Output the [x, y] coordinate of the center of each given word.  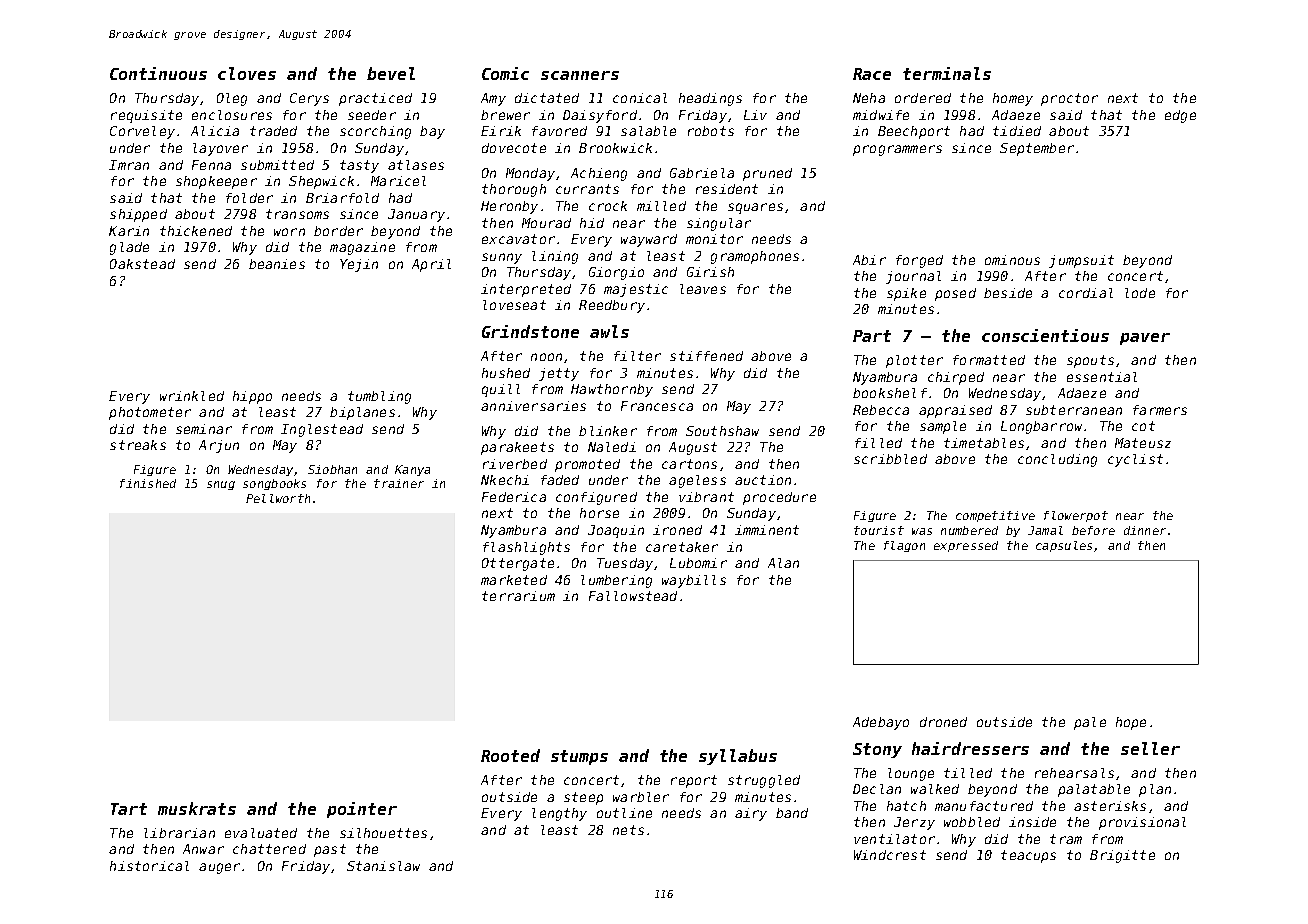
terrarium [518, 596]
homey [1013, 99]
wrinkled [192, 396]
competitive [995, 516]
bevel [391, 73]
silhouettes [383, 833]
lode [1140, 293]
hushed [506, 373]
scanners [580, 75]
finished [148, 483]
